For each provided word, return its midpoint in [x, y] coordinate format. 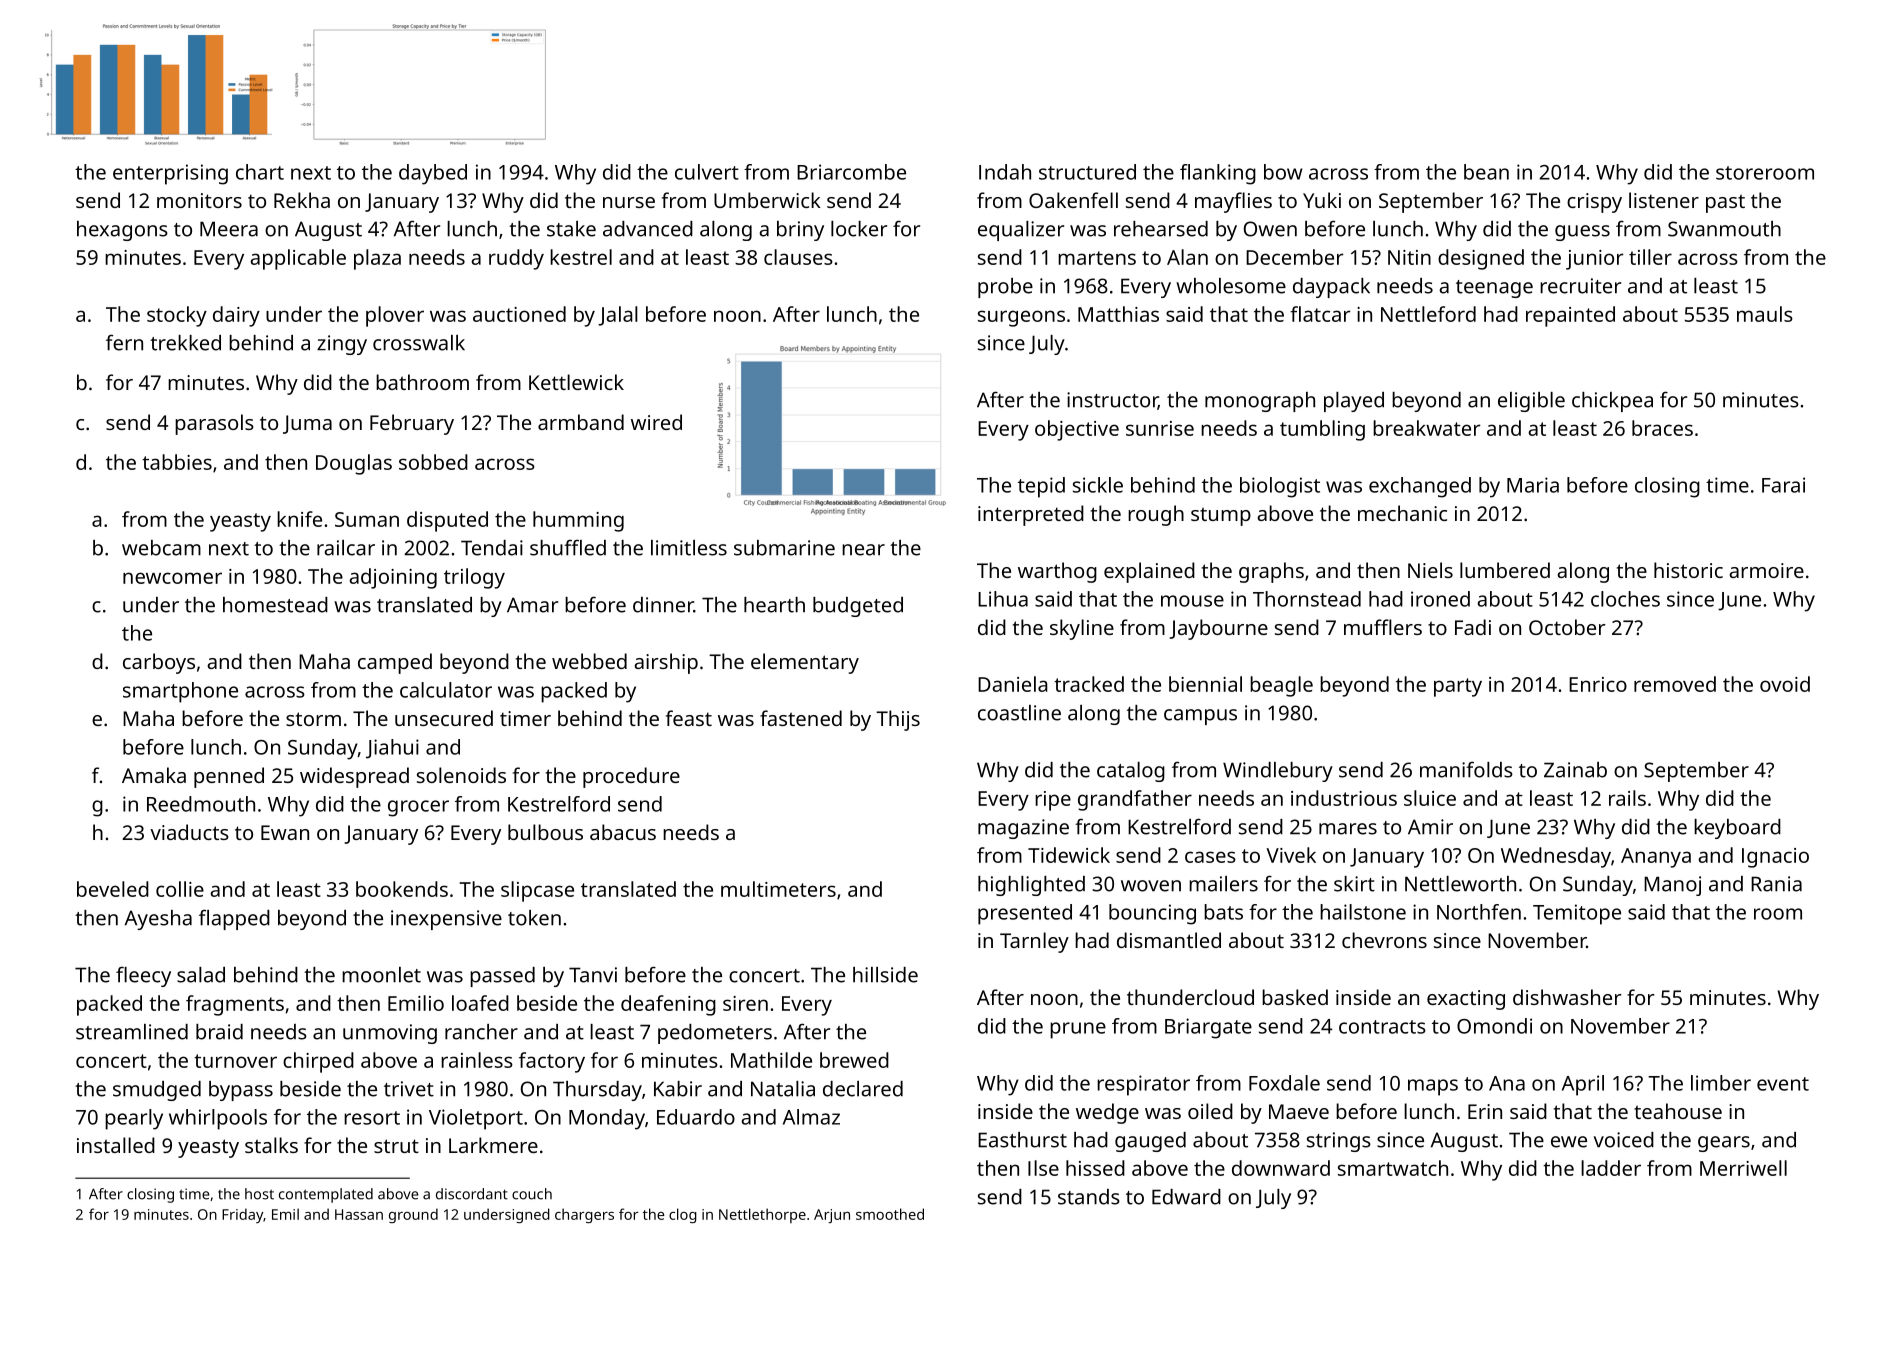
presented [1025, 914]
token [534, 918]
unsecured [444, 718]
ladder [1611, 1168]
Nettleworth [1460, 884]
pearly [134, 1119]
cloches [1625, 599]
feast [689, 718]
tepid [1041, 487]
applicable [298, 259]
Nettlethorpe [762, 1215]
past [1725, 203]
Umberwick [767, 200]
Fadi [1473, 627]
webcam [161, 548]
